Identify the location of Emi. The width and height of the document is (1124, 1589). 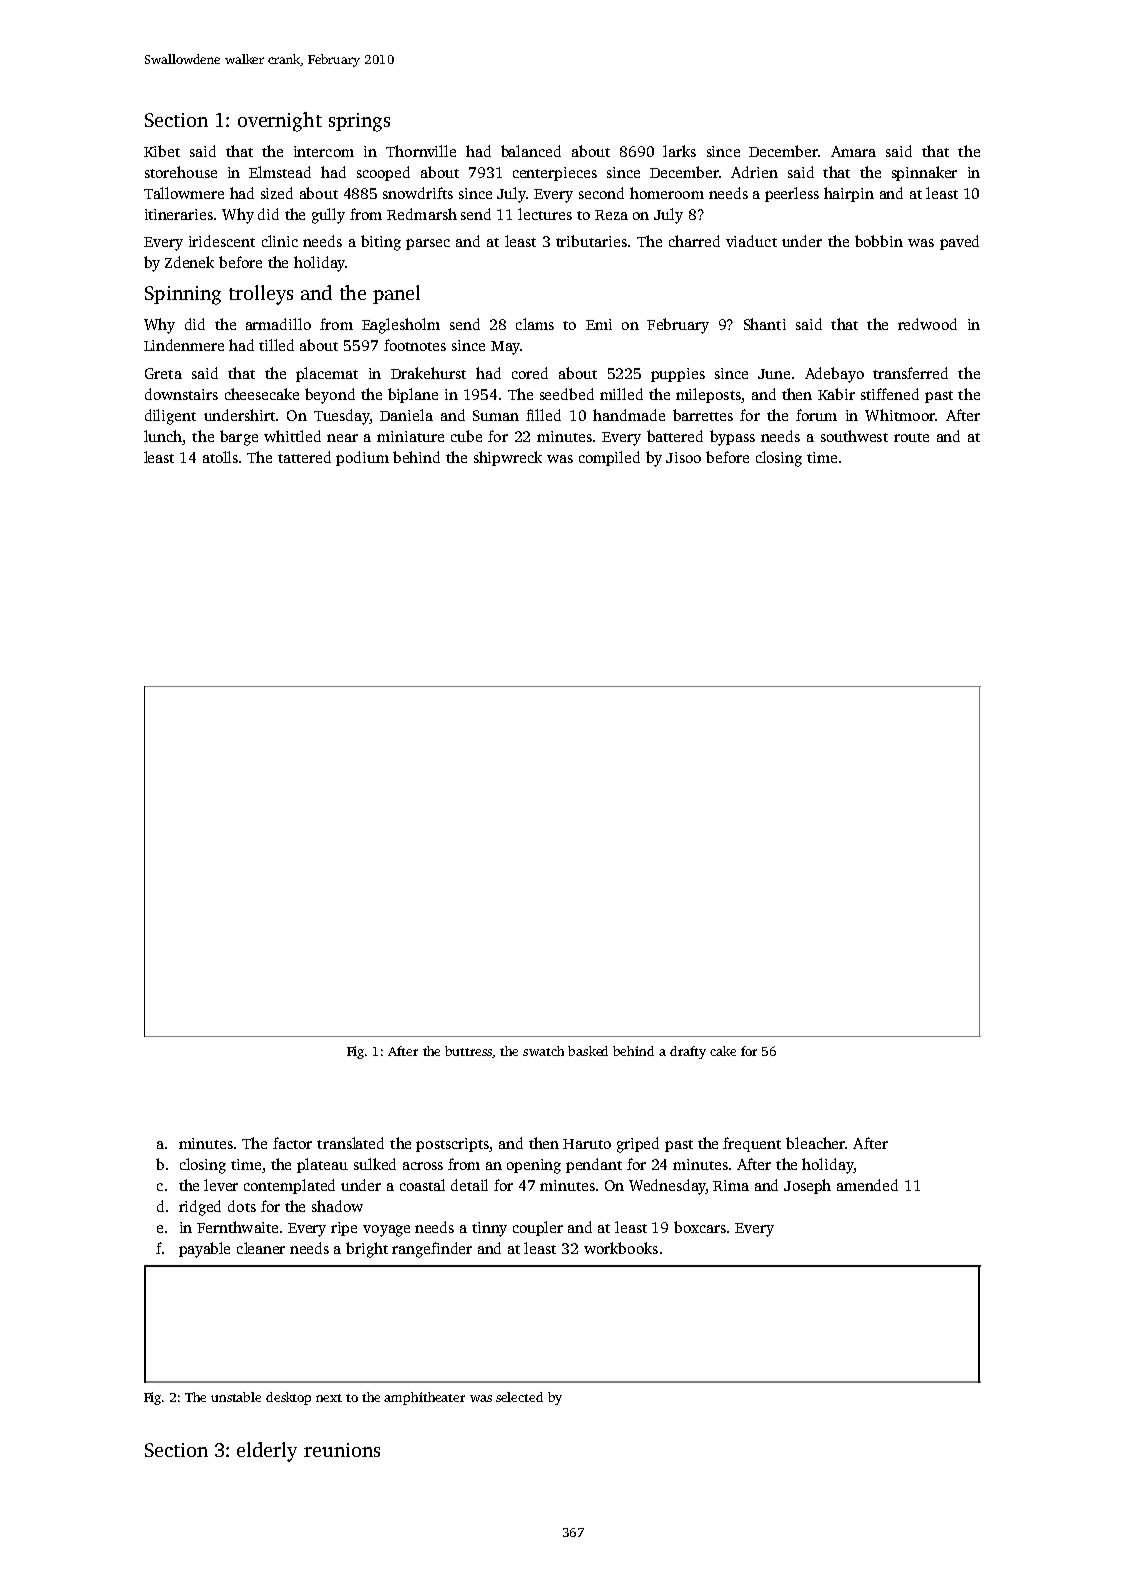
(599, 324).
